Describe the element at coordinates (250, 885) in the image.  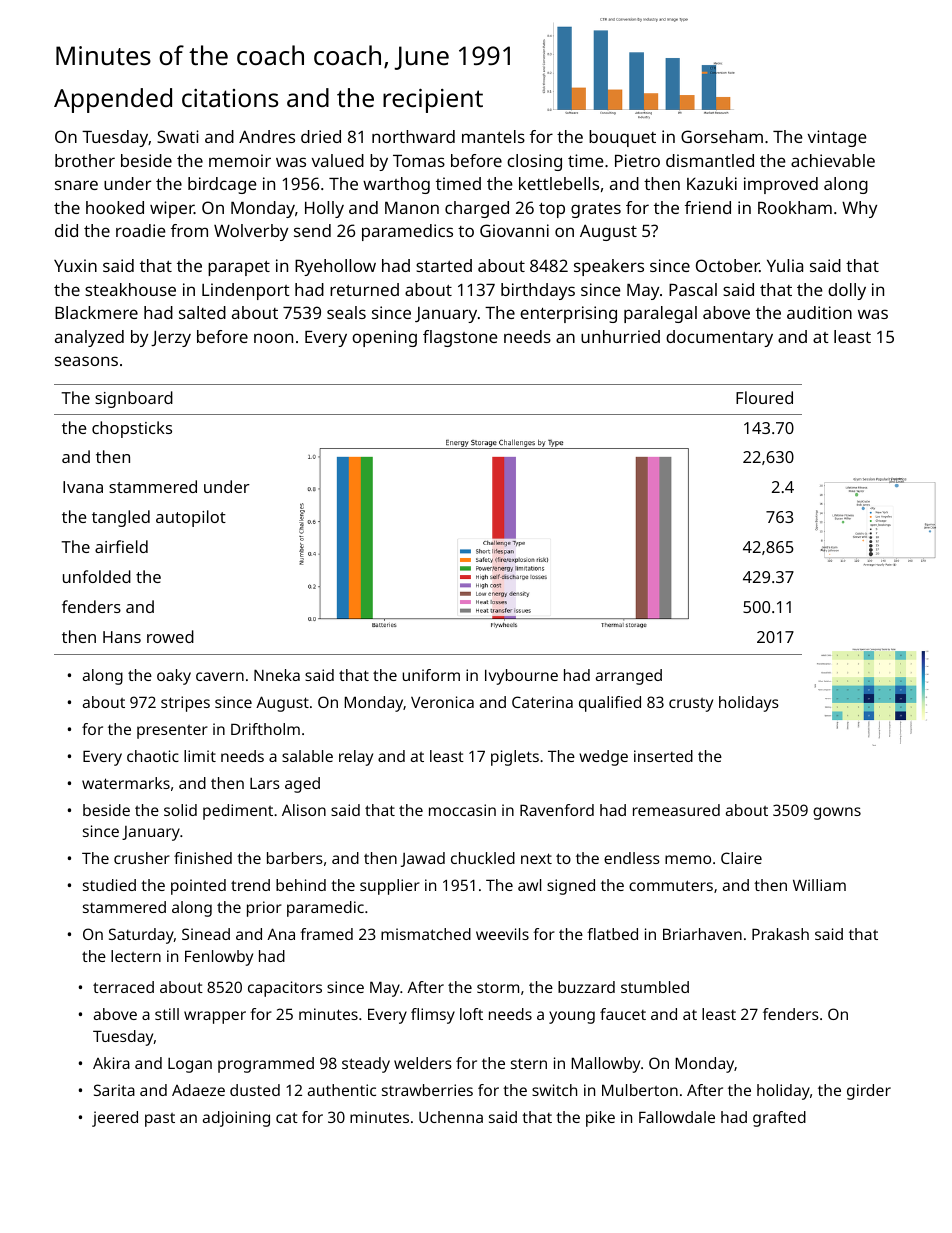
I see `trend` at that location.
